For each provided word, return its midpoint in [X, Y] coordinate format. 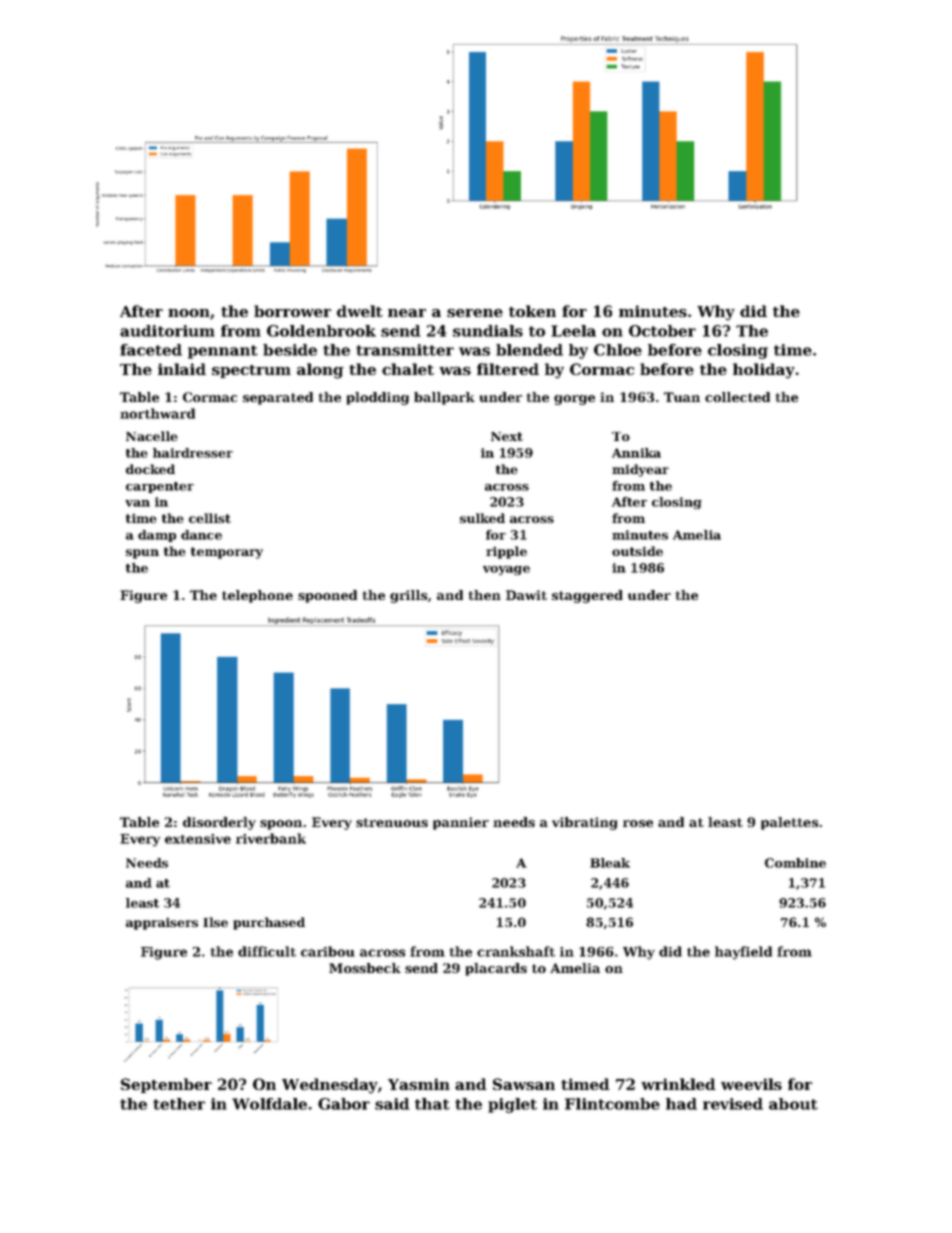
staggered [587, 596]
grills [408, 596]
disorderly [219, 823]
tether [179, 1104]
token [532, 311]
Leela [573, 331]
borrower [292, 311]
